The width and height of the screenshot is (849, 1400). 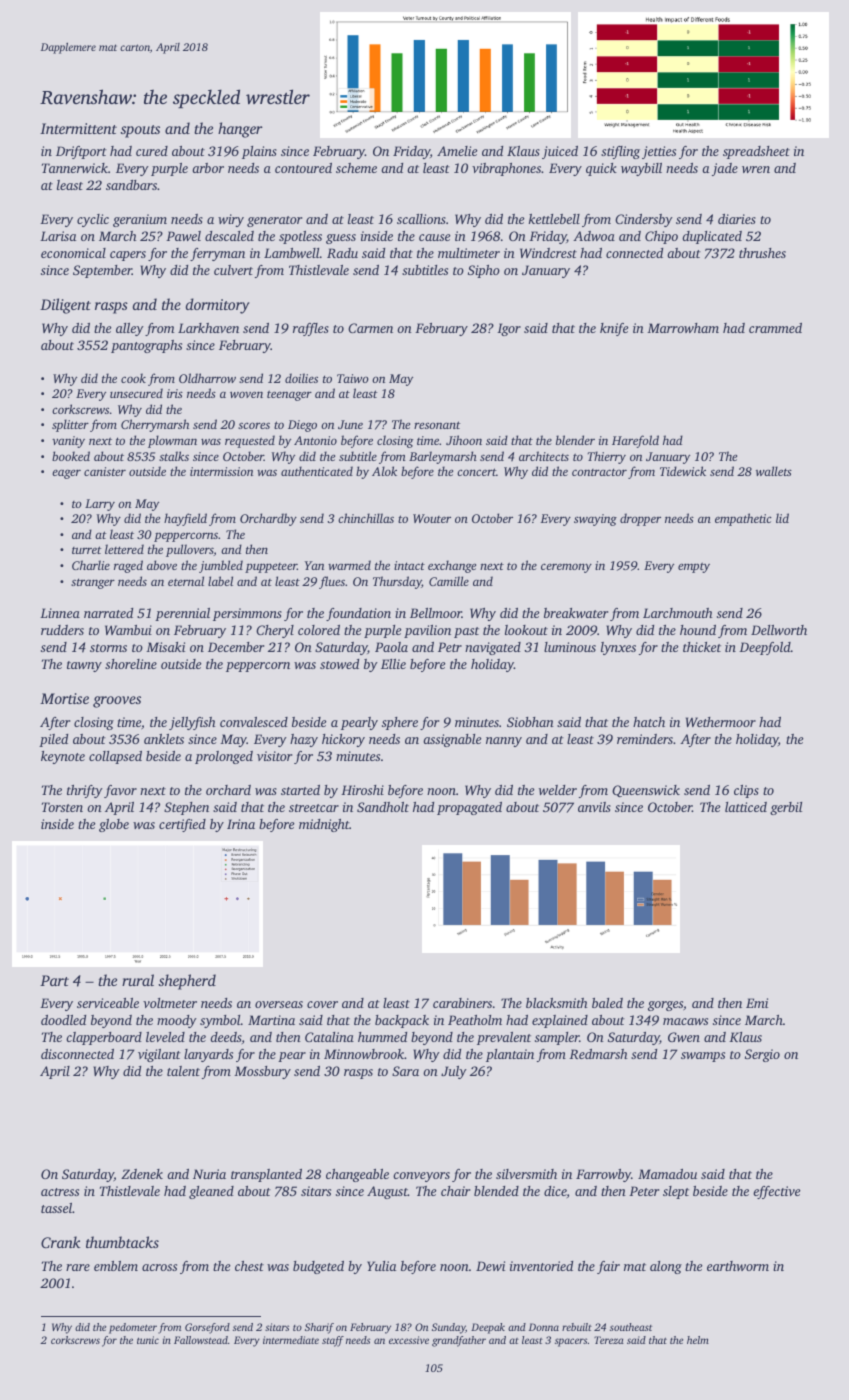 What do you see at coordinates (449, 581) in the screenshot?
I see `Camille` at bounding box center [449, 581].
